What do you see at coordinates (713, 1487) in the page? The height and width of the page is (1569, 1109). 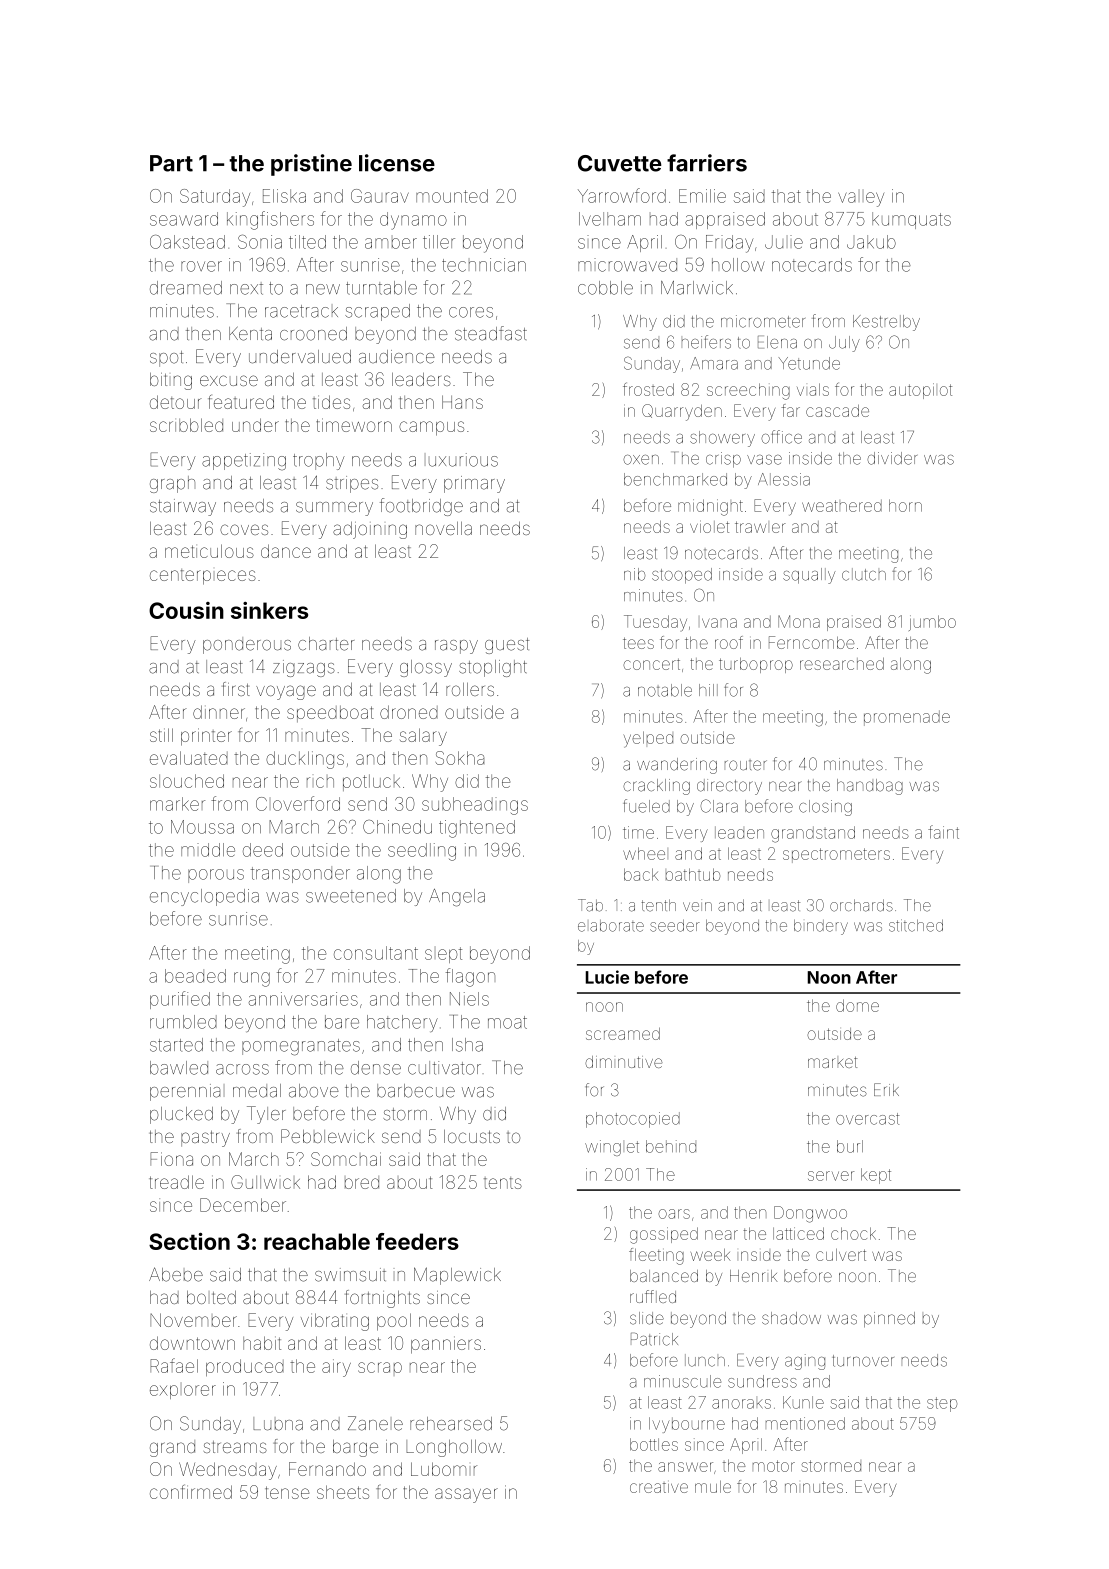 I see `mule` at bounding box center [713, 1487].
